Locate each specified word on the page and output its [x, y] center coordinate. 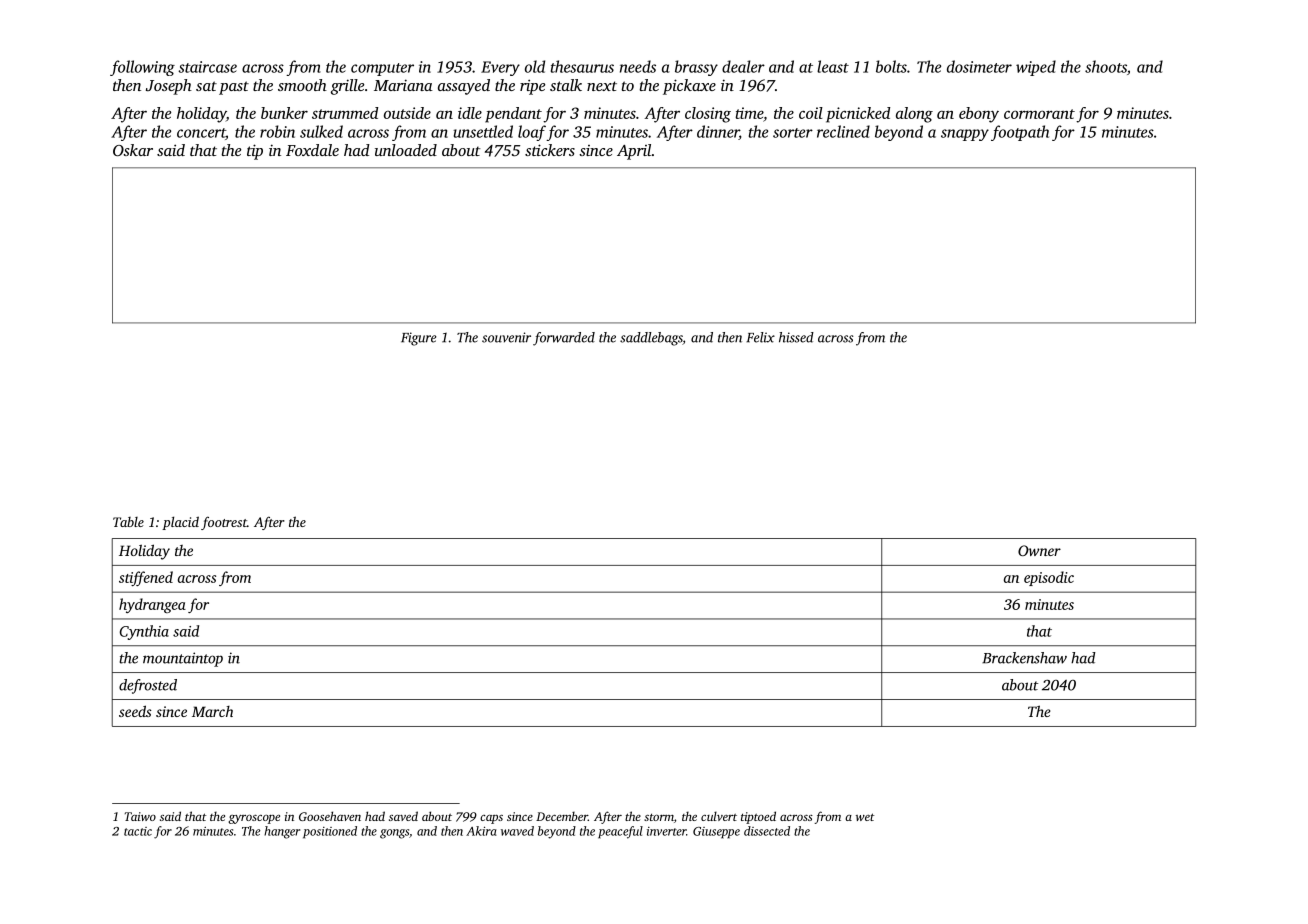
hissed [796, 337]
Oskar [133, 150]
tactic [138, 831]
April [634, 152]
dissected [767, 831]
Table [128, 522]
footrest [224, 523]
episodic [1049, 578]
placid [180, 523]
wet [865, 817]
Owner [1039, 550]
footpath [1020, 133]
